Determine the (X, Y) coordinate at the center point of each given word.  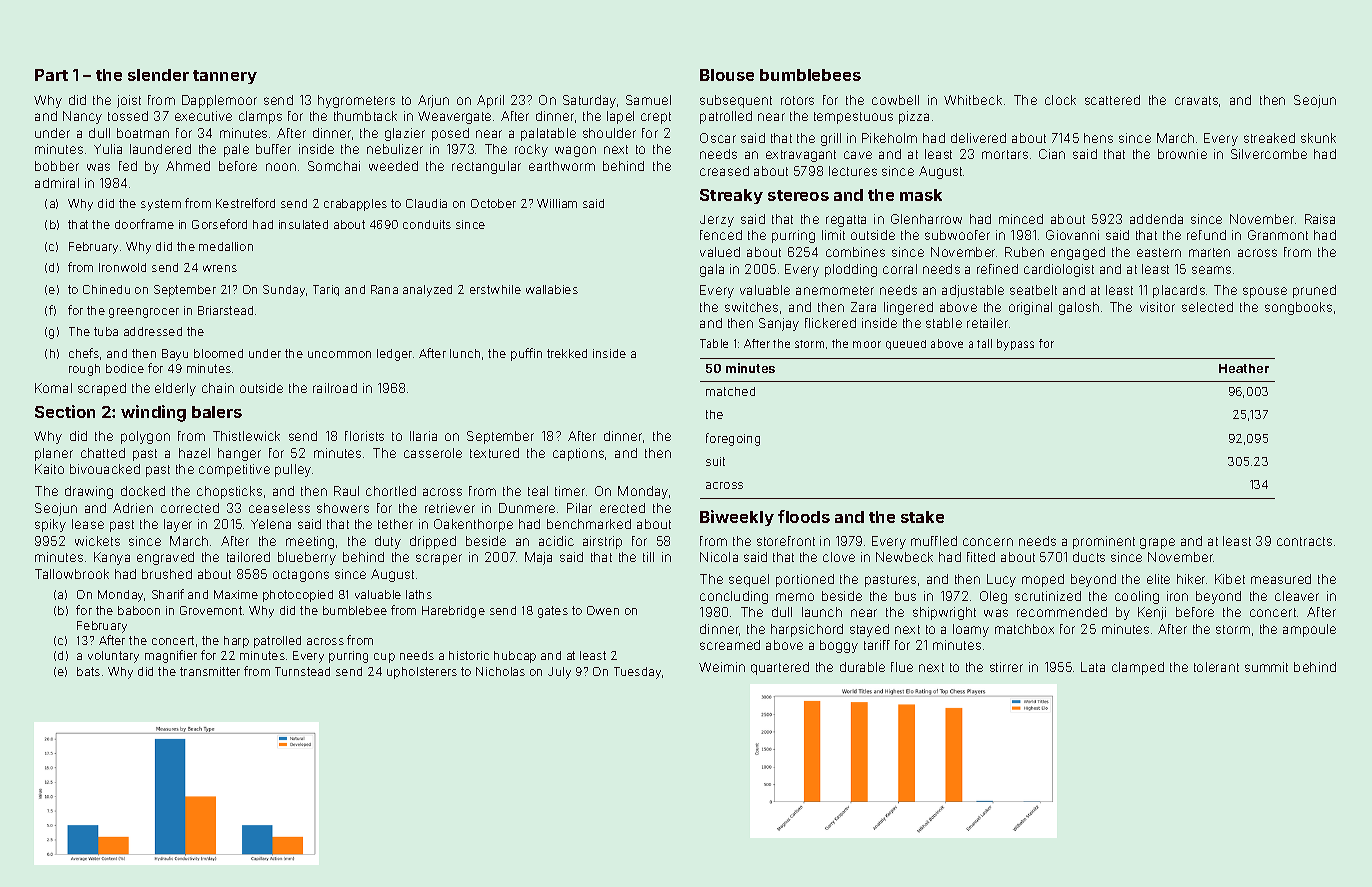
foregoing (733, 439)
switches (751, 307)
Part (51, 75)
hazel (194, 453)
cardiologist (1059, 270)
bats (88, 671)
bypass (1015, 345)
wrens (220, 268)
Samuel (648, 100)
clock (1060, 100)
